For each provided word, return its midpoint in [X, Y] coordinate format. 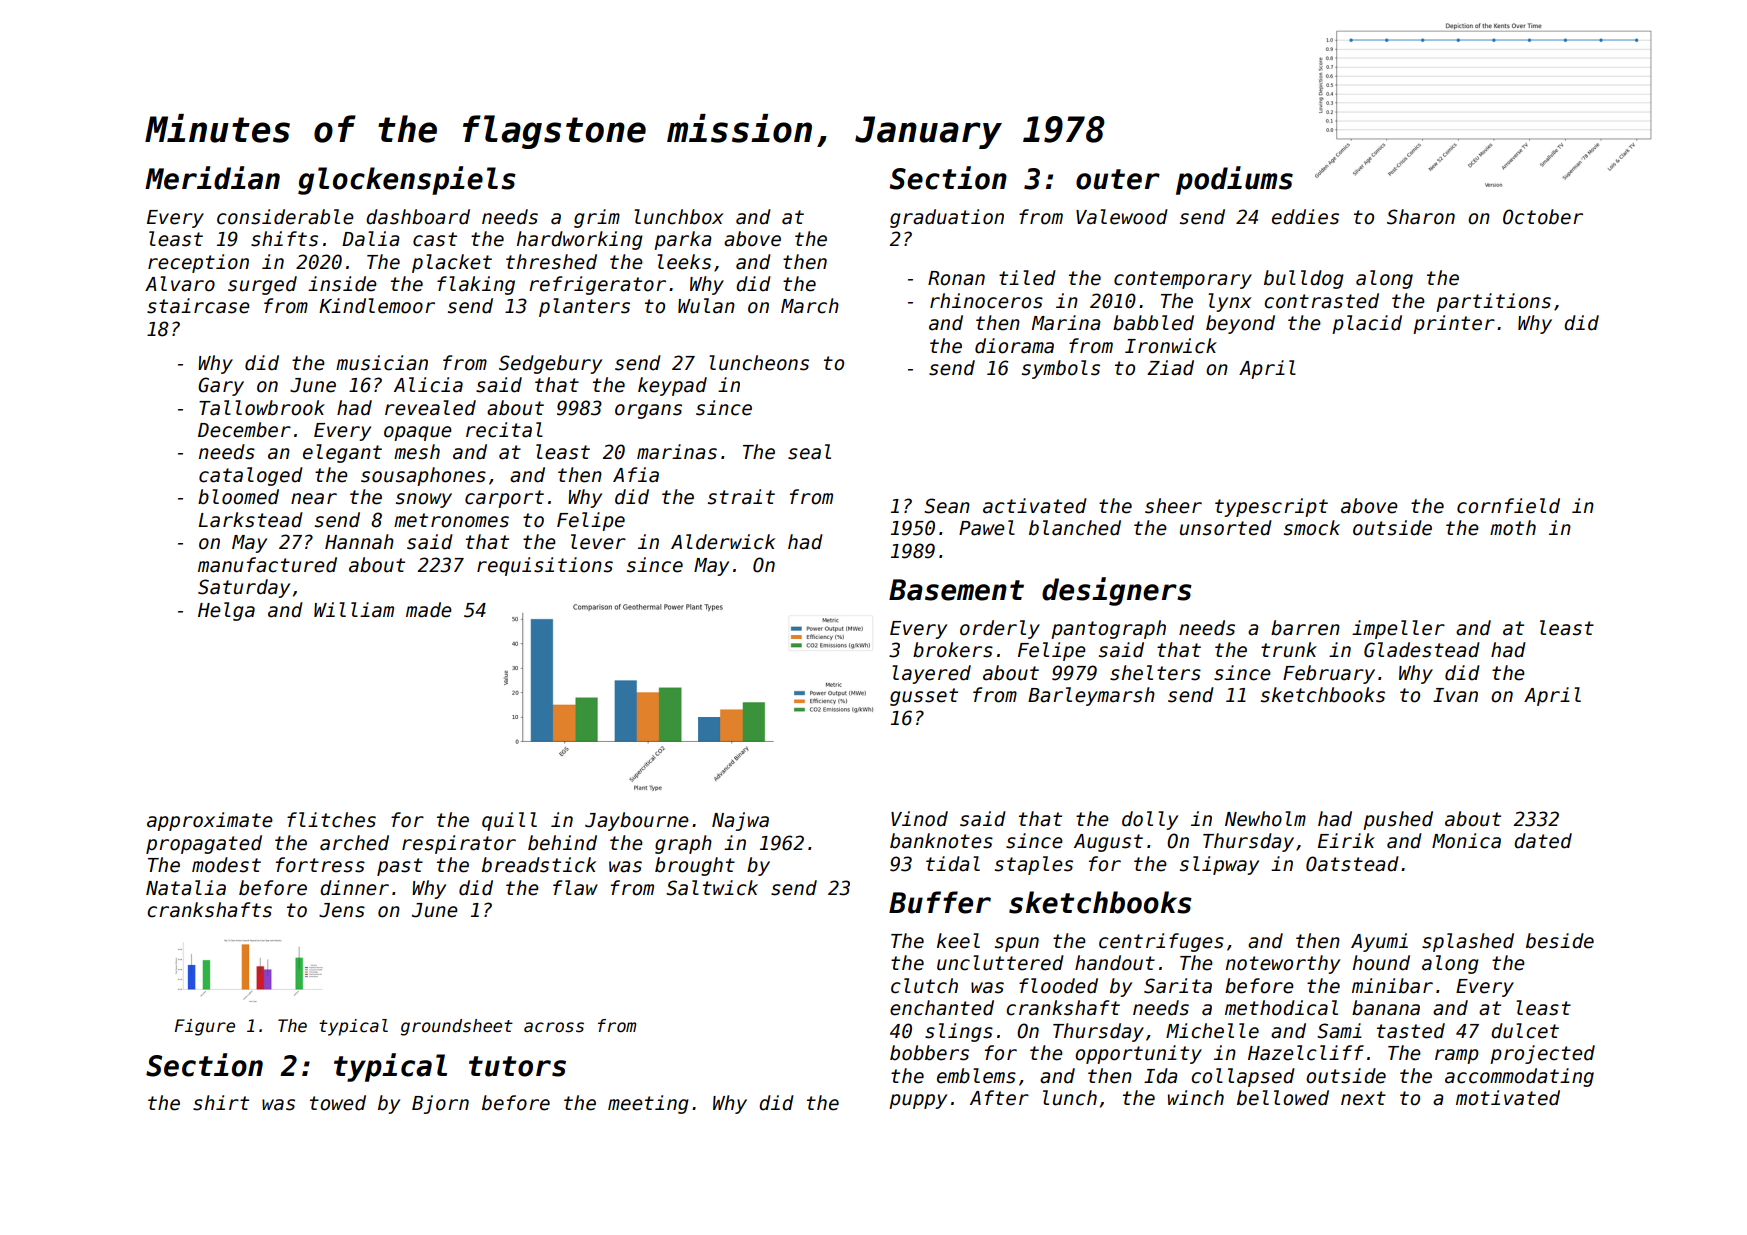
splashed [1468, 942]
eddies [1305, 217]
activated [1035, 506]
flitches [331, 820]
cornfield [1508, 506]
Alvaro [180, 284]
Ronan [956, 278]
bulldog [1304, 279]
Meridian [212, 178]
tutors [517, 1066]
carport [504, 499]
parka [683, 240]
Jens [342, 910]
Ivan [1455, 695]
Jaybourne [637, 821]
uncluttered [1000, 963]
